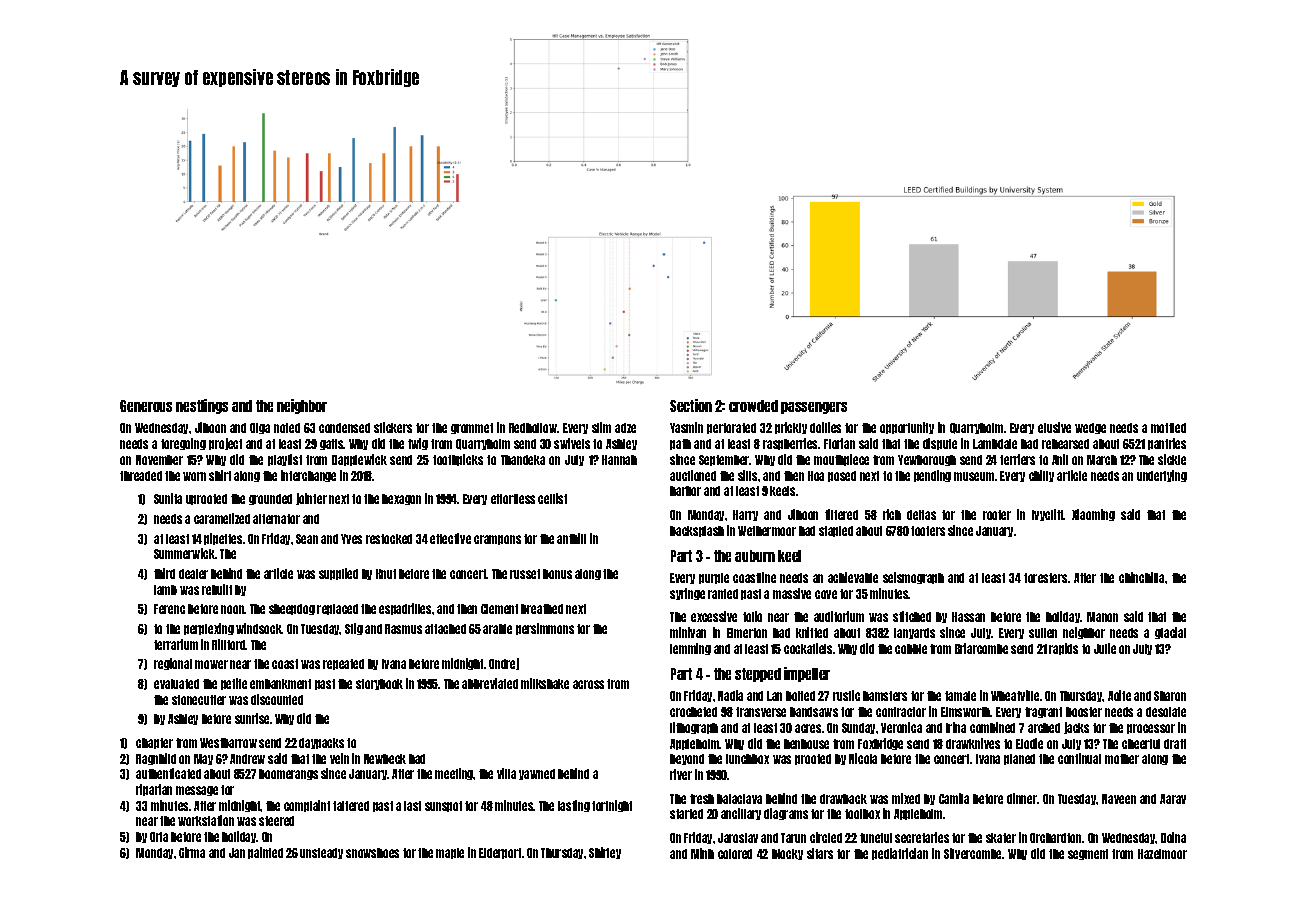 The height and width of the screenshot is (924, 1308). What do you see at coordinates (694, 728) in the screenshot?
I see `lithograph` at bounding box center [694, 728].
